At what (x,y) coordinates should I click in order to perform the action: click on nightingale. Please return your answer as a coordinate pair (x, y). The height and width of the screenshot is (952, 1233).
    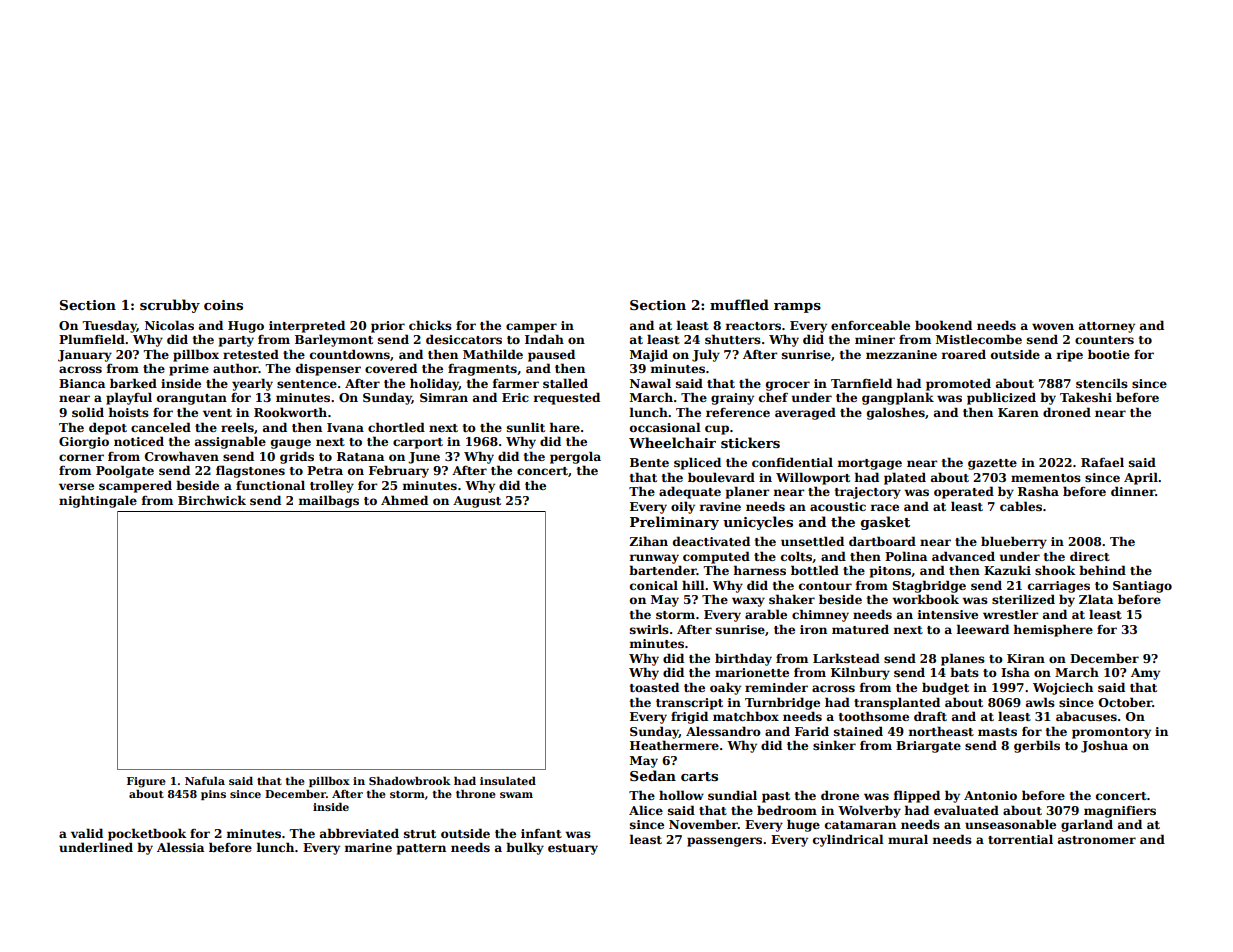
    Looking at the image, I should click on (98, 501).
